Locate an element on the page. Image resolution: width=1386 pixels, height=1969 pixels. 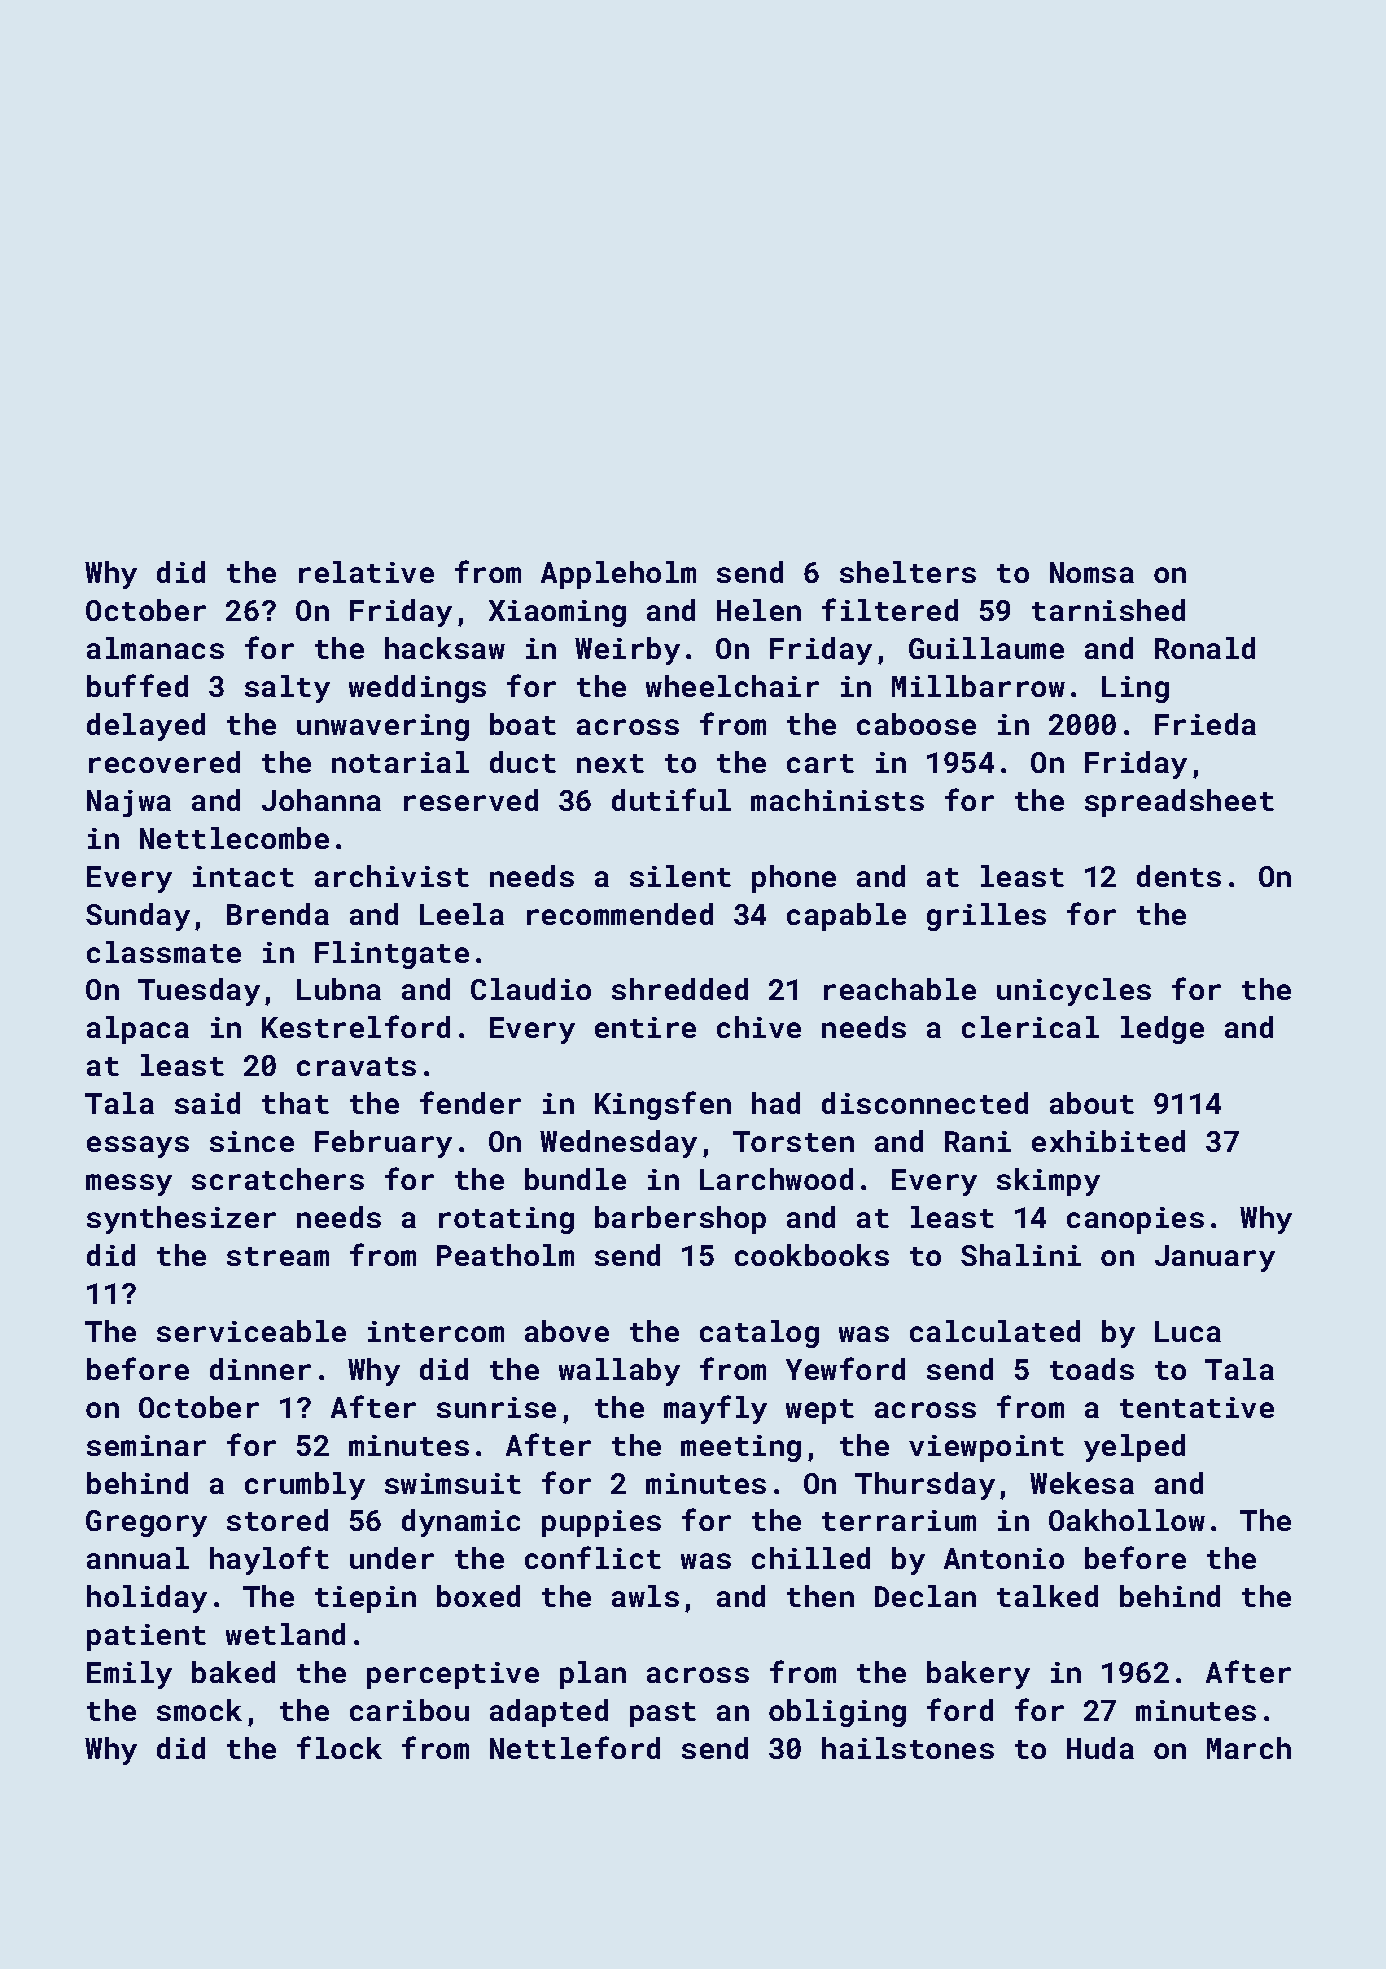
tiepin is located at coordinates (365, 1599).
